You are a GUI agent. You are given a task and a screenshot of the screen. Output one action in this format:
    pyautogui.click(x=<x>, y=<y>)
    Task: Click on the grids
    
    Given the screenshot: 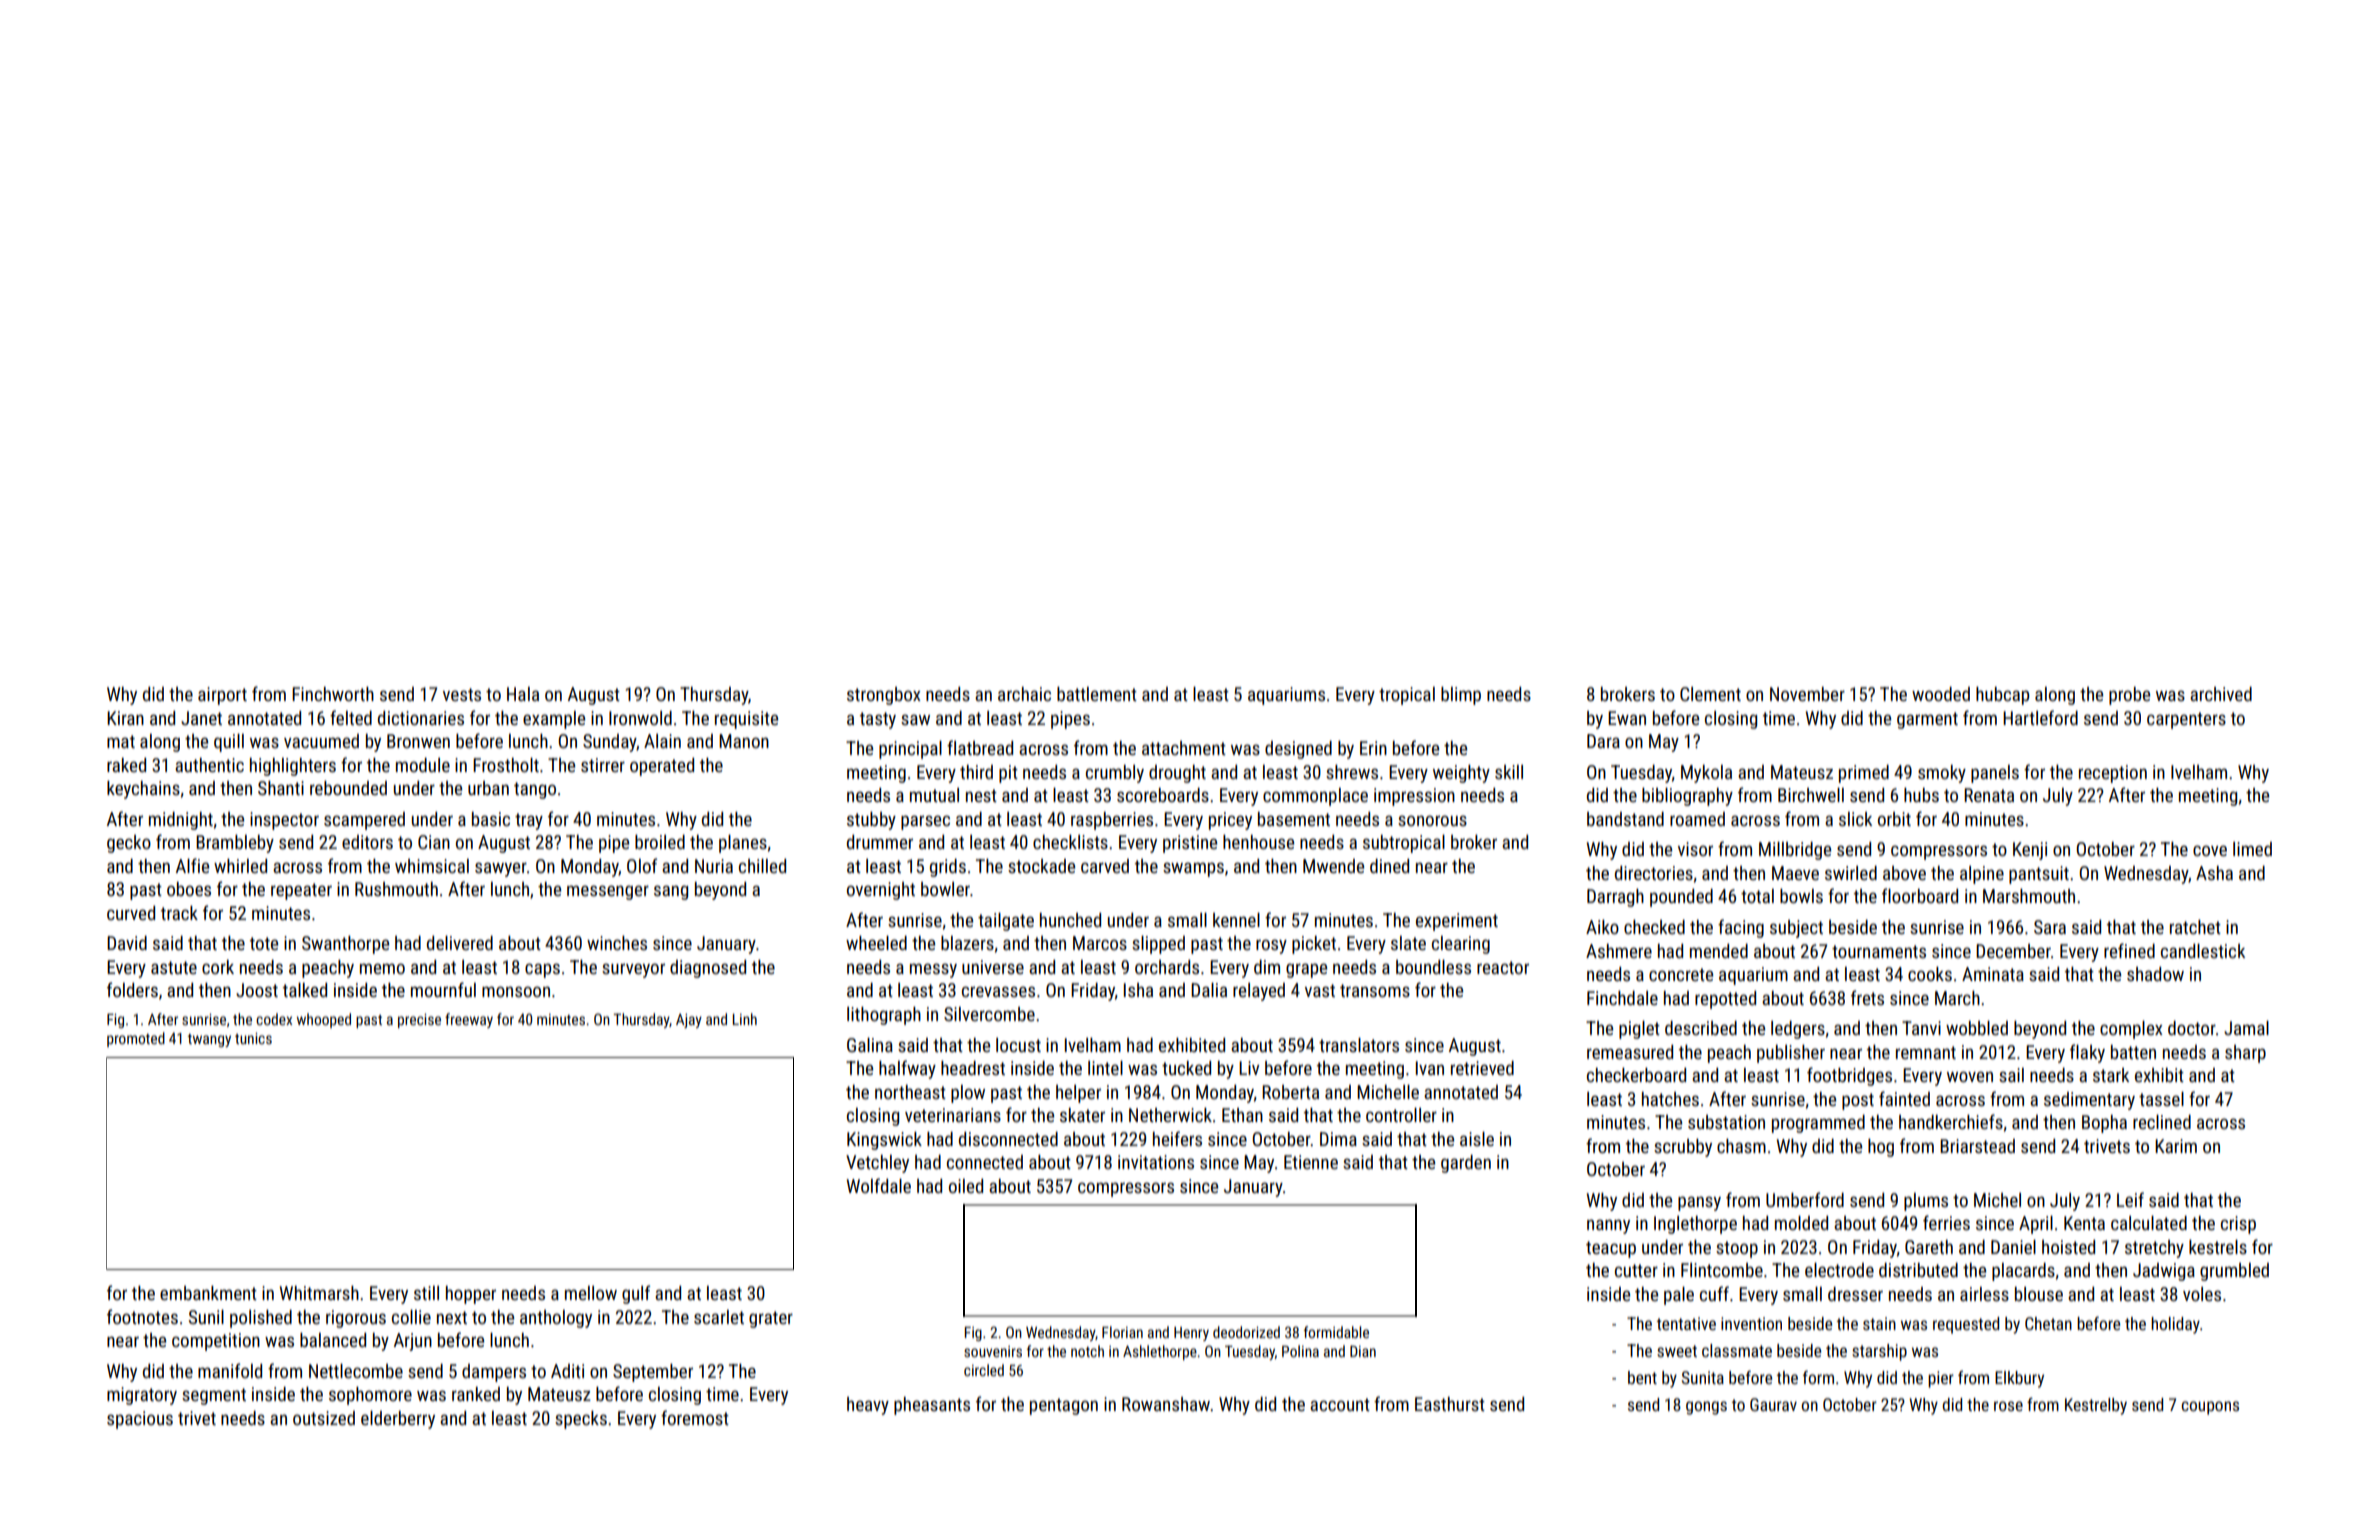 What is the action you would take?
    pyautogui.click(x=948, y=868)
